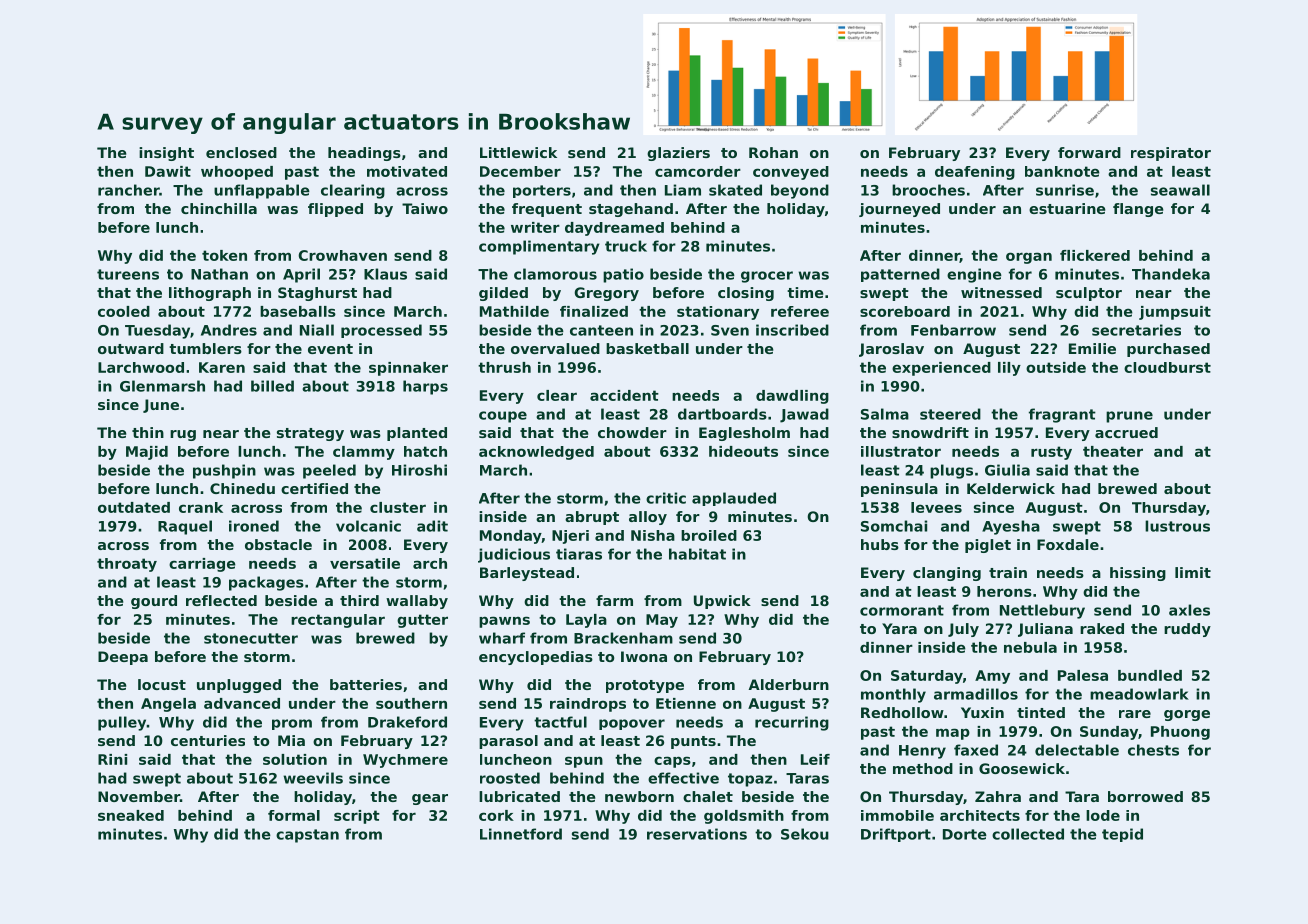 The width and height of the screenshot is (1308, 924). Describe the element at coordinates (241, 152) in the screenshot. I see `enclosed` at that location.
